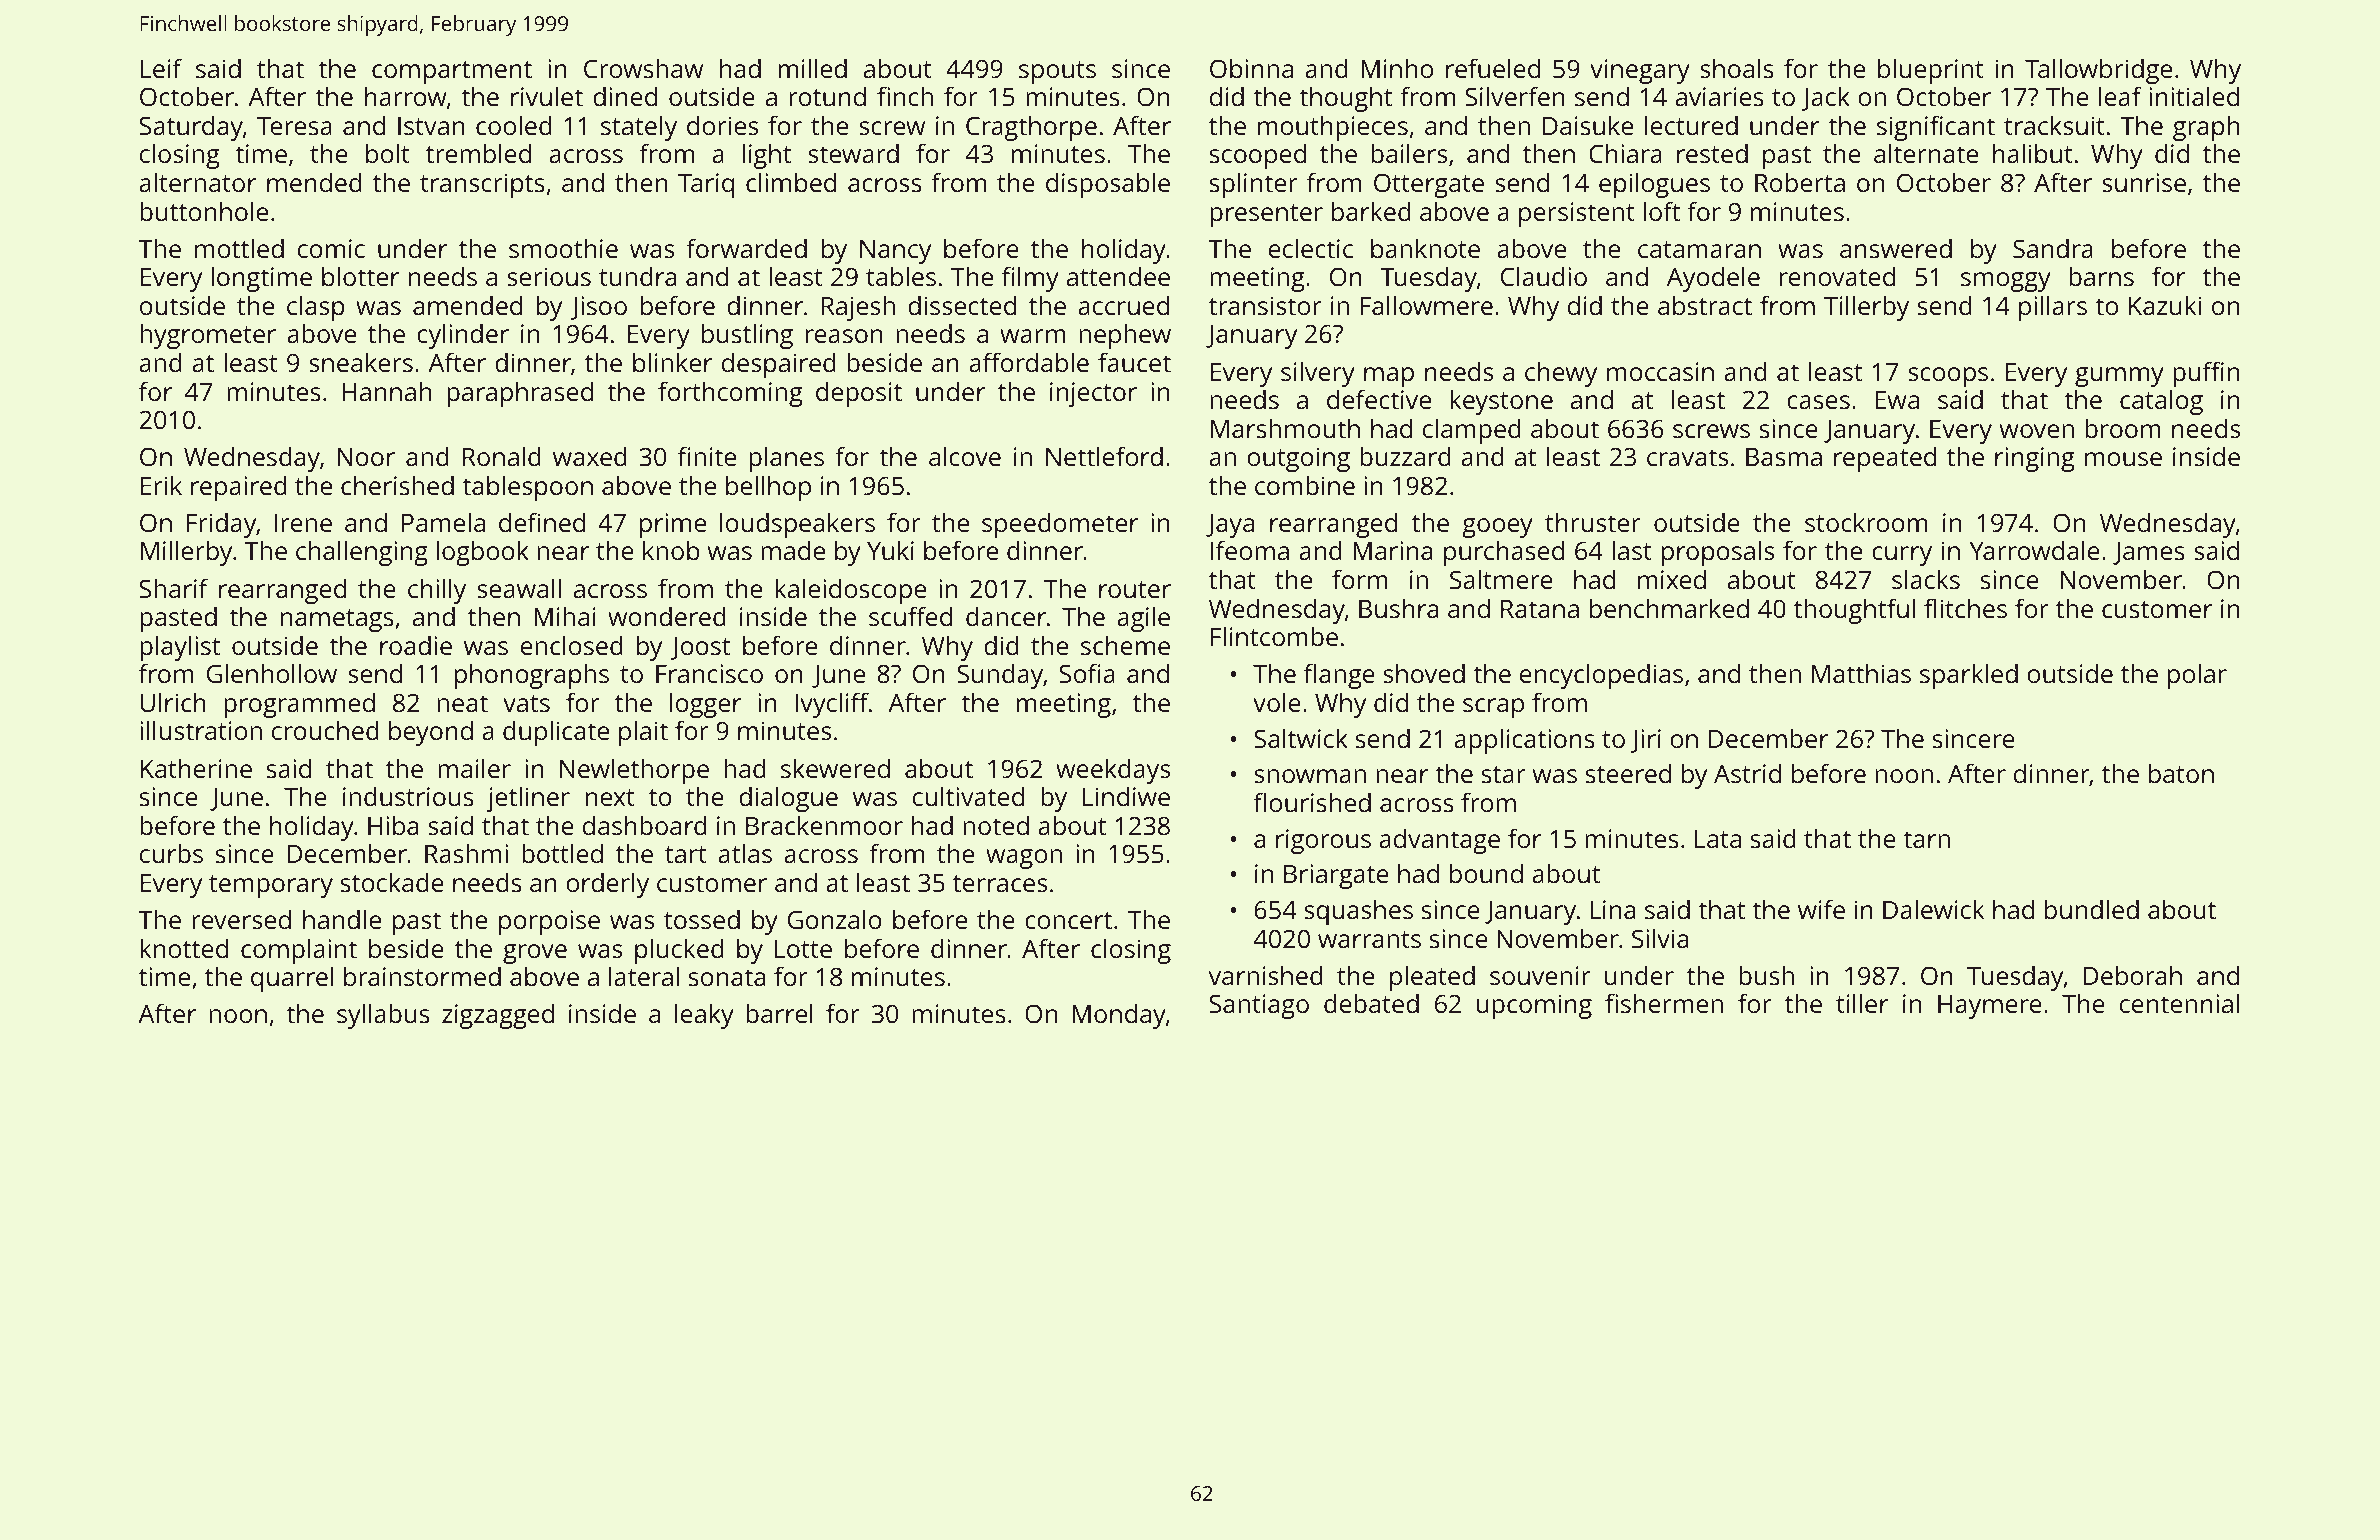 The image size is (2380, 1540). What do you see at coordinates (292, 979) in the screenshot?
I see `quarrel` at bounding box center [292, 979].
